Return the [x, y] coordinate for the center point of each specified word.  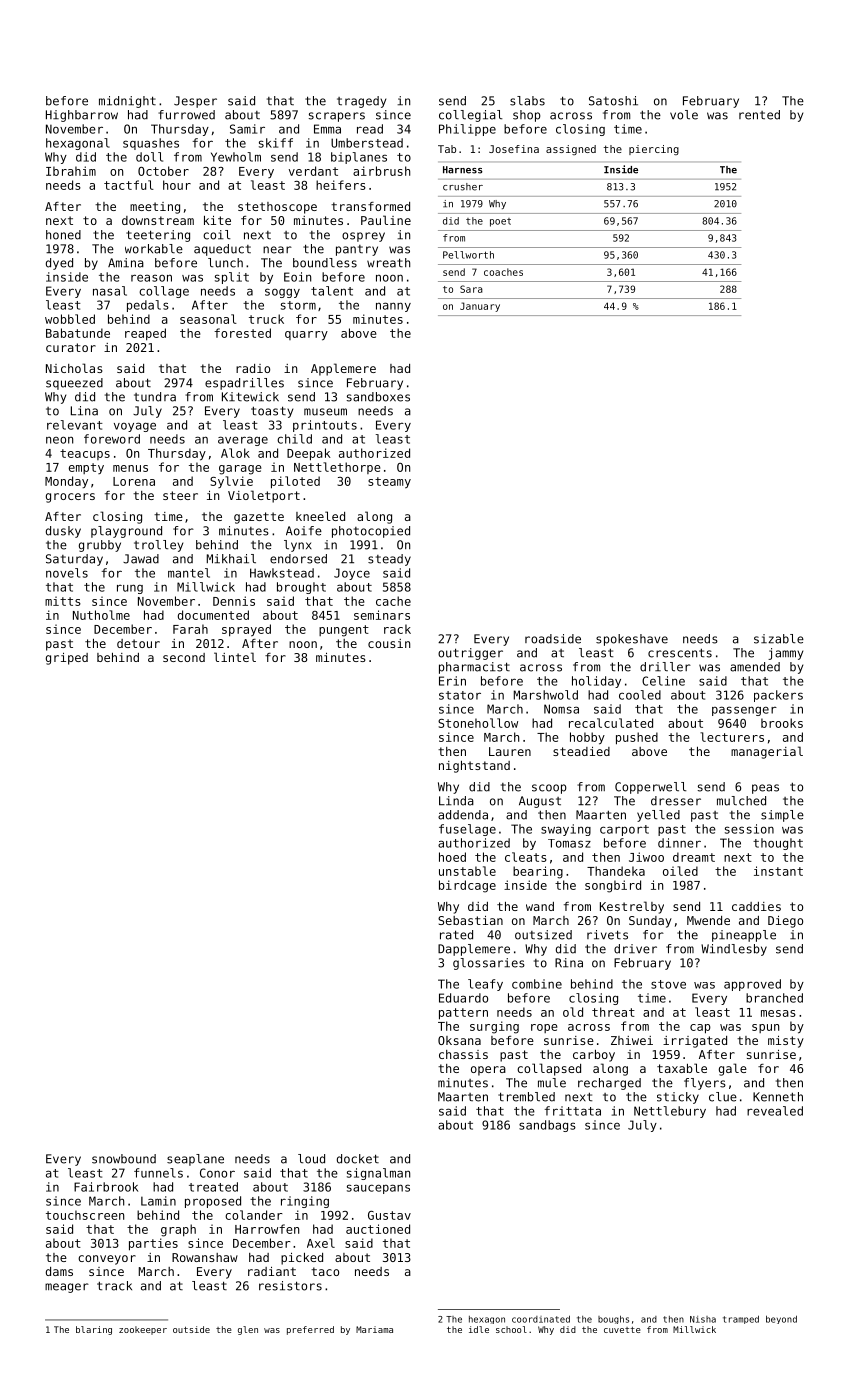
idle [479, 1329]
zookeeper [143, 1330]
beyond [781, 1319]
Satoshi [613, 101]
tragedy [361, 102]
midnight [127, 102]
